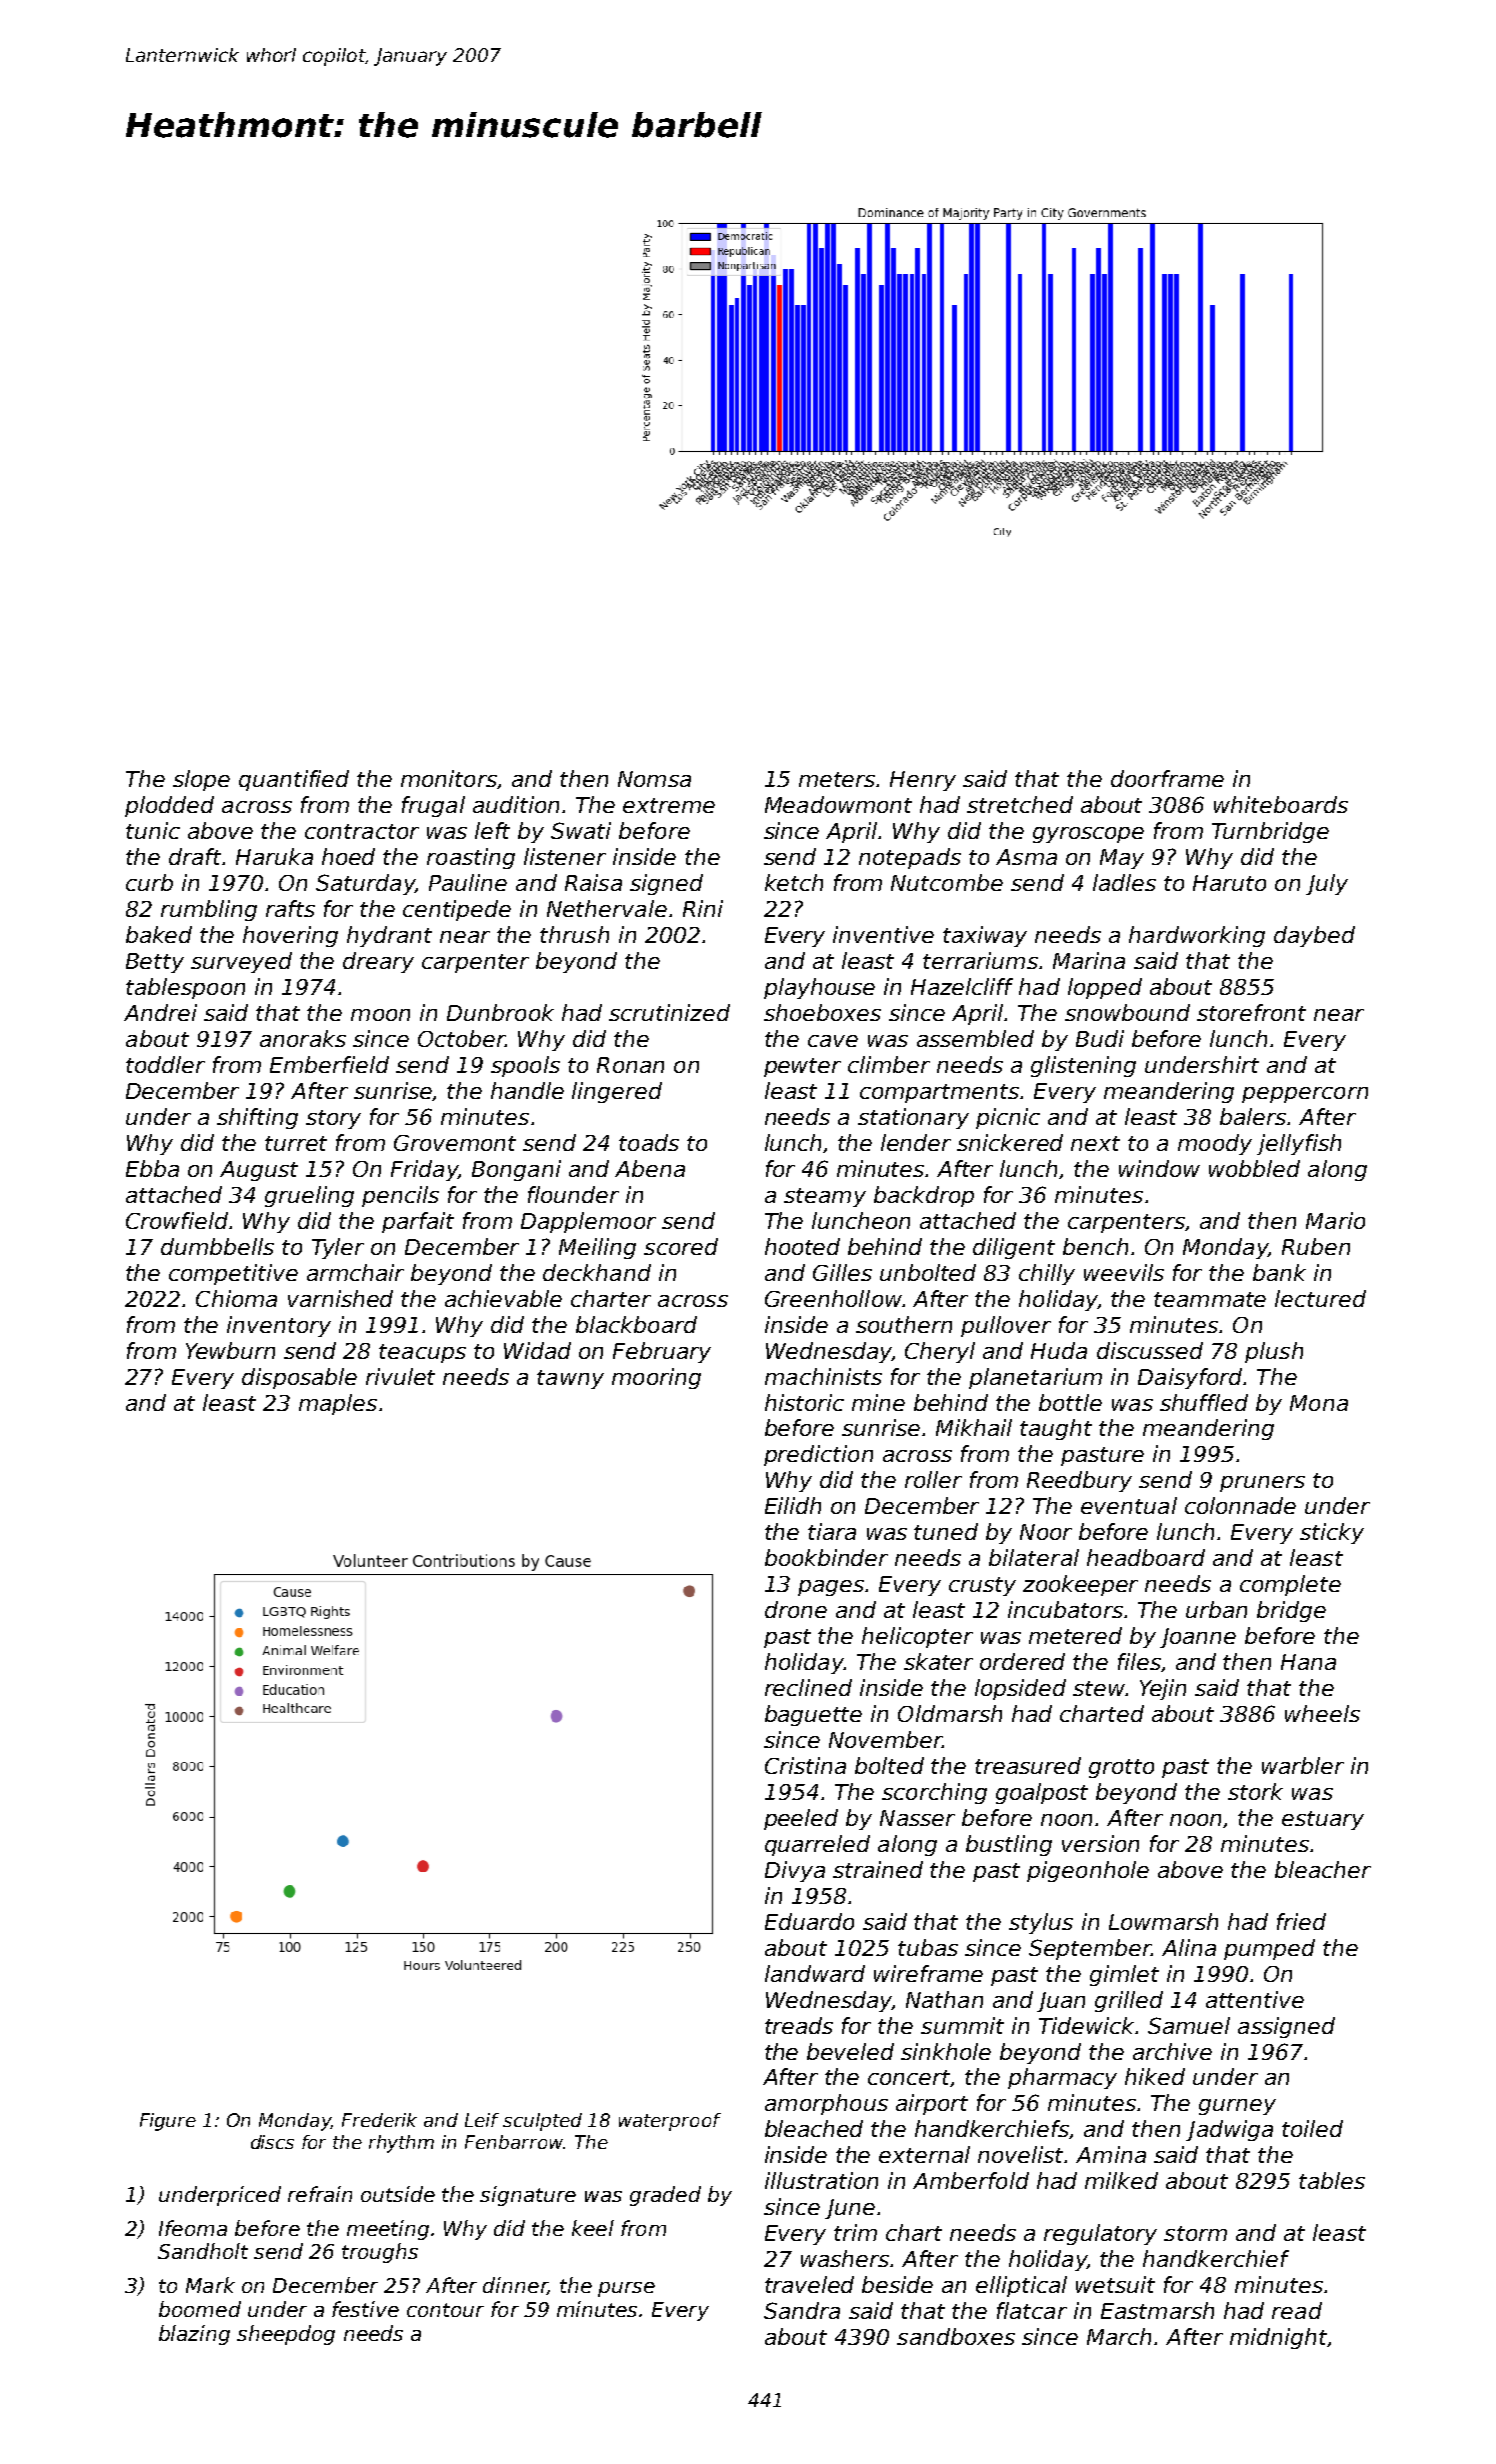 This image has width=1496, height=2464. Describe the element at coordinates (813, 1715) in the image. I see `baguette` at that location.
